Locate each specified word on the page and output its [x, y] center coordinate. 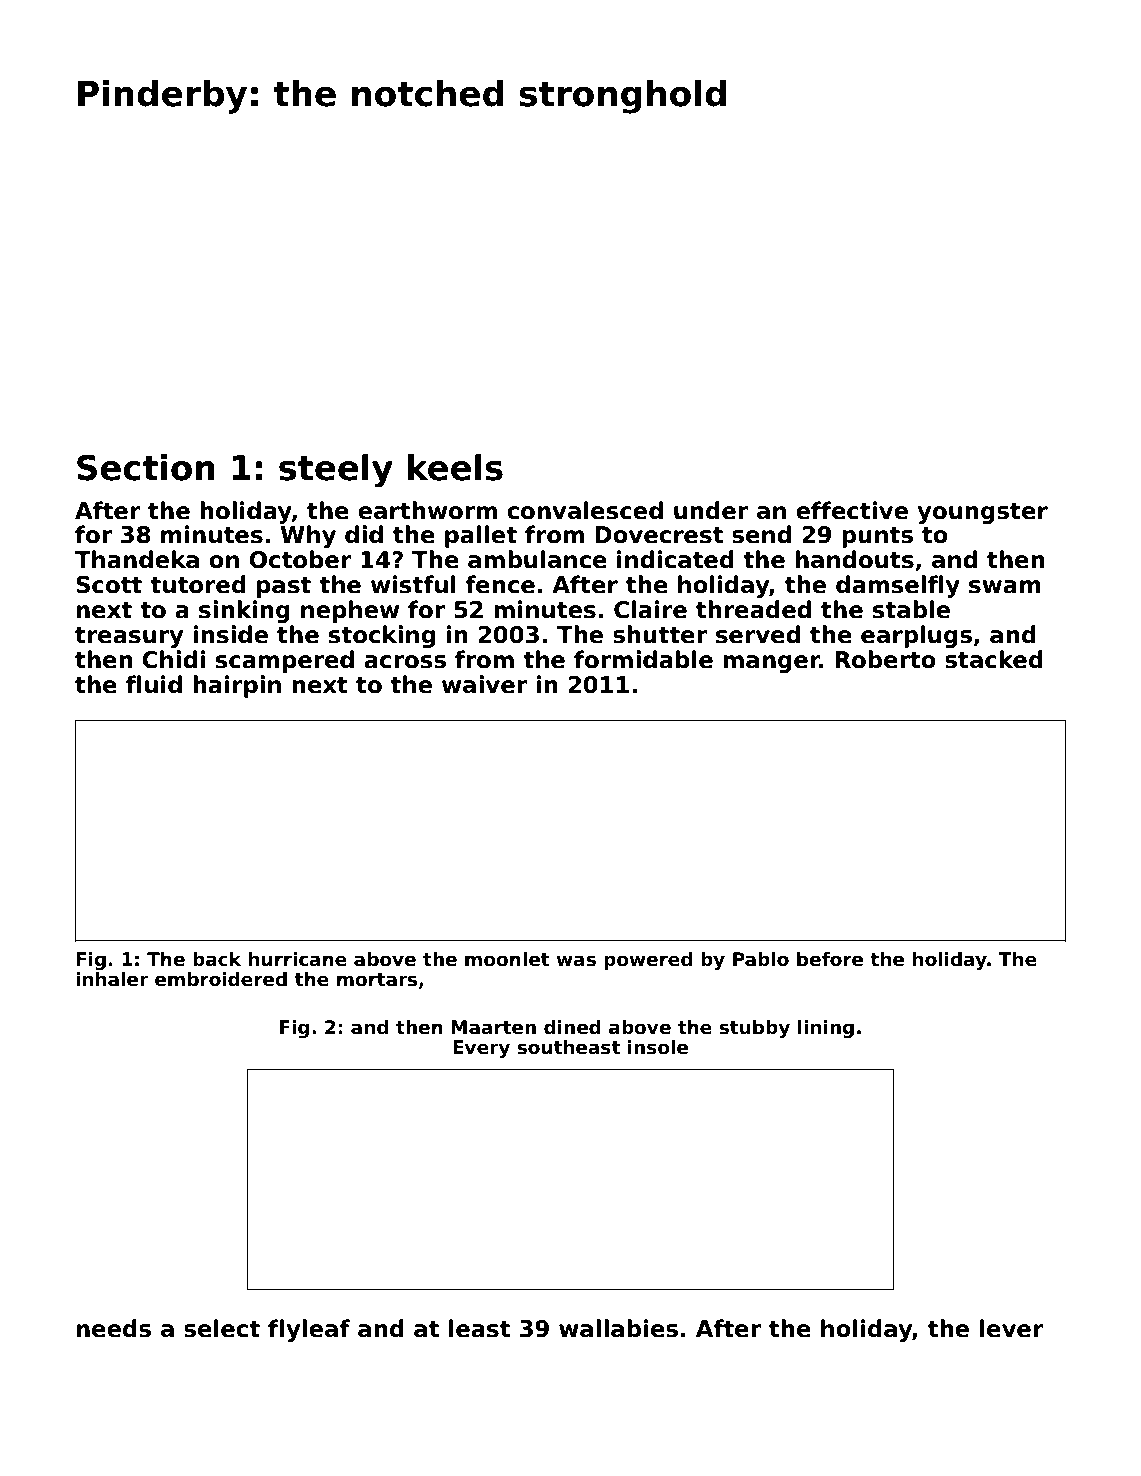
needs [114, 1328]
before [830, 959]
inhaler [112, 979]
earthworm [427, 510]
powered [648, 961]
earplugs [916, 636]
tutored [198, 584]
